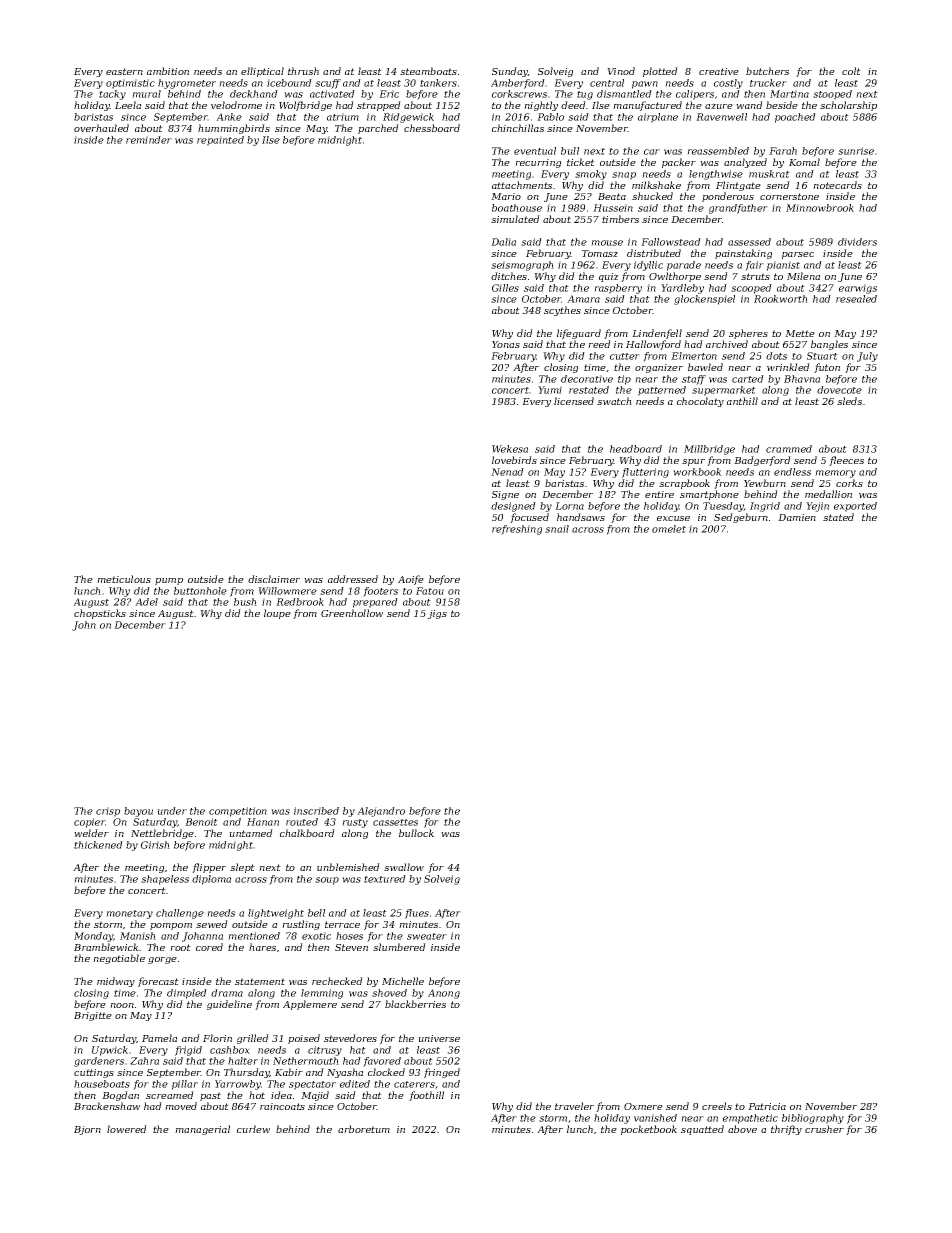 This page has width=952, height=1233. I want to click on colt, so click(851, 71).
